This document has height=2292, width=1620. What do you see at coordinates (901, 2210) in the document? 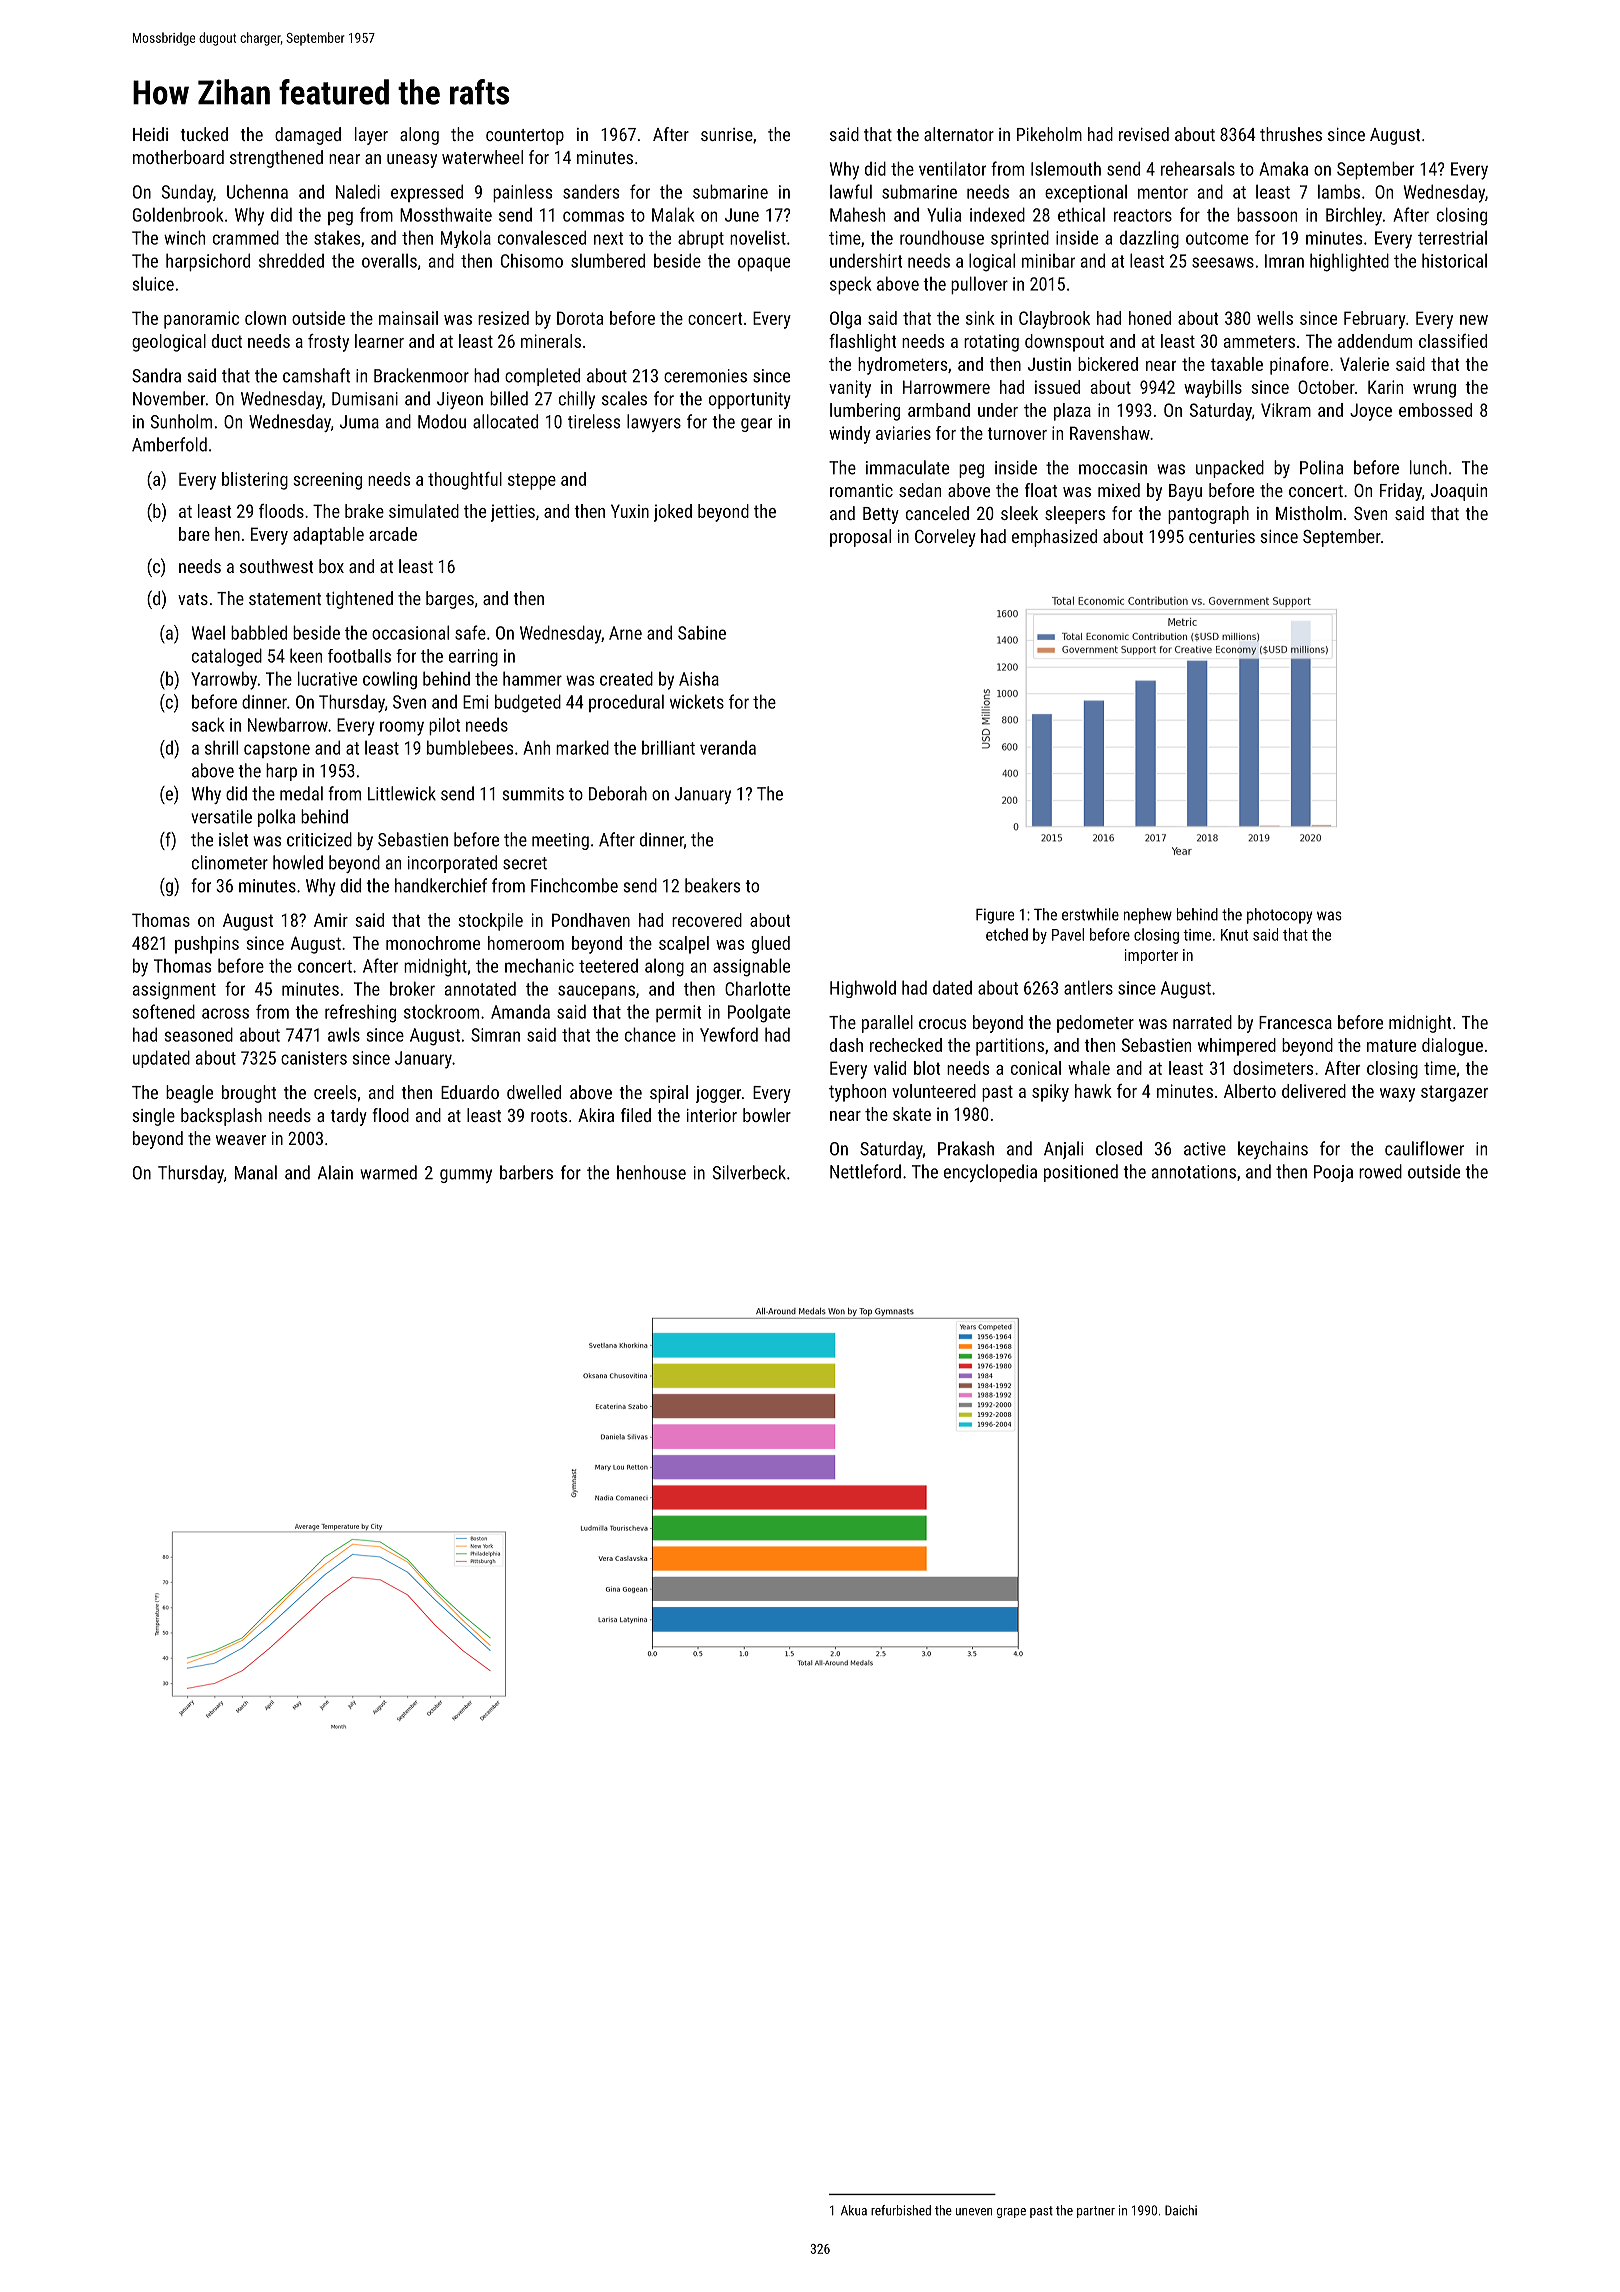
I see `refurbished` at bounding box center [901, 2210].
